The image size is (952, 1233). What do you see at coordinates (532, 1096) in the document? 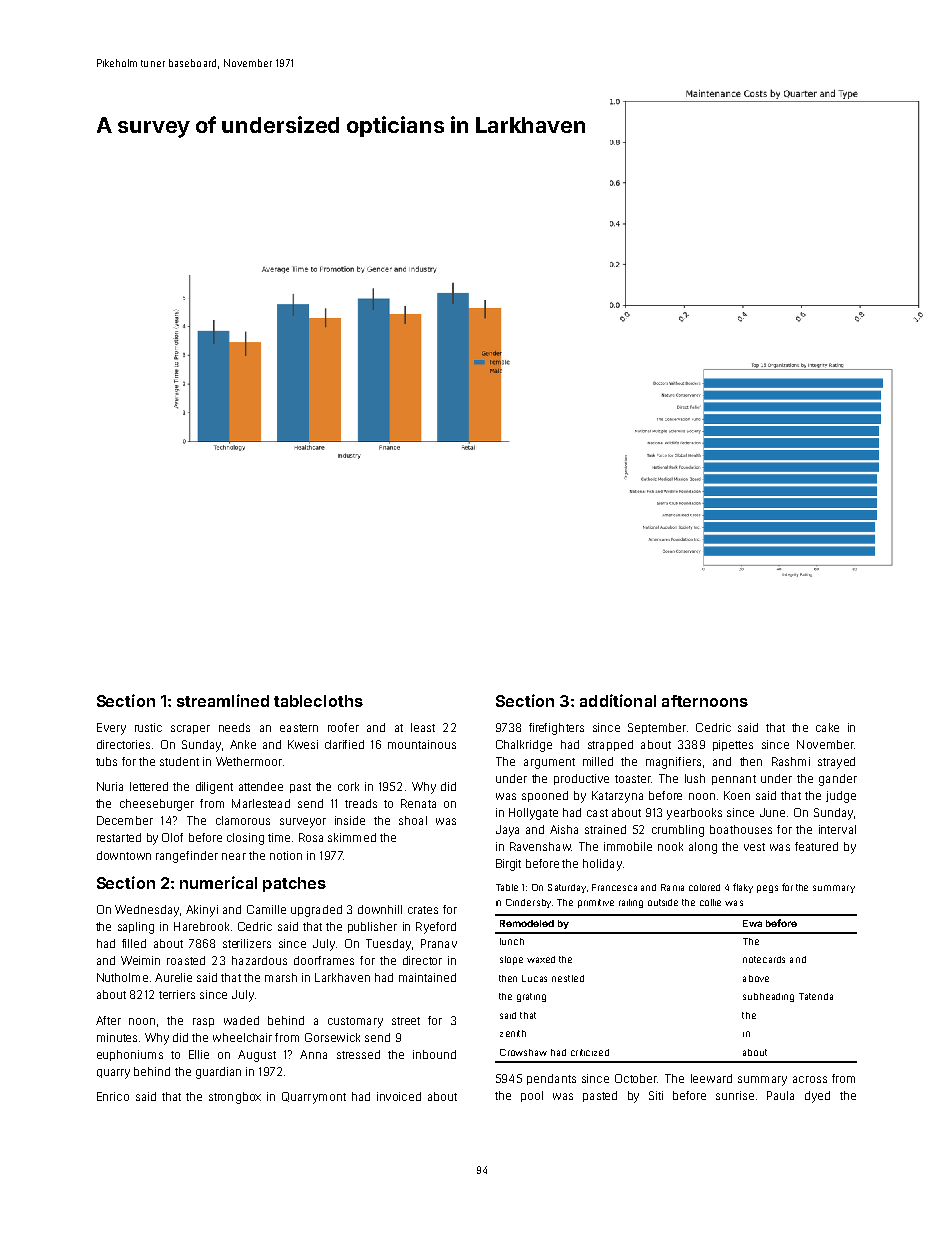
I see `pool` at bounding box center [532, 1096].
